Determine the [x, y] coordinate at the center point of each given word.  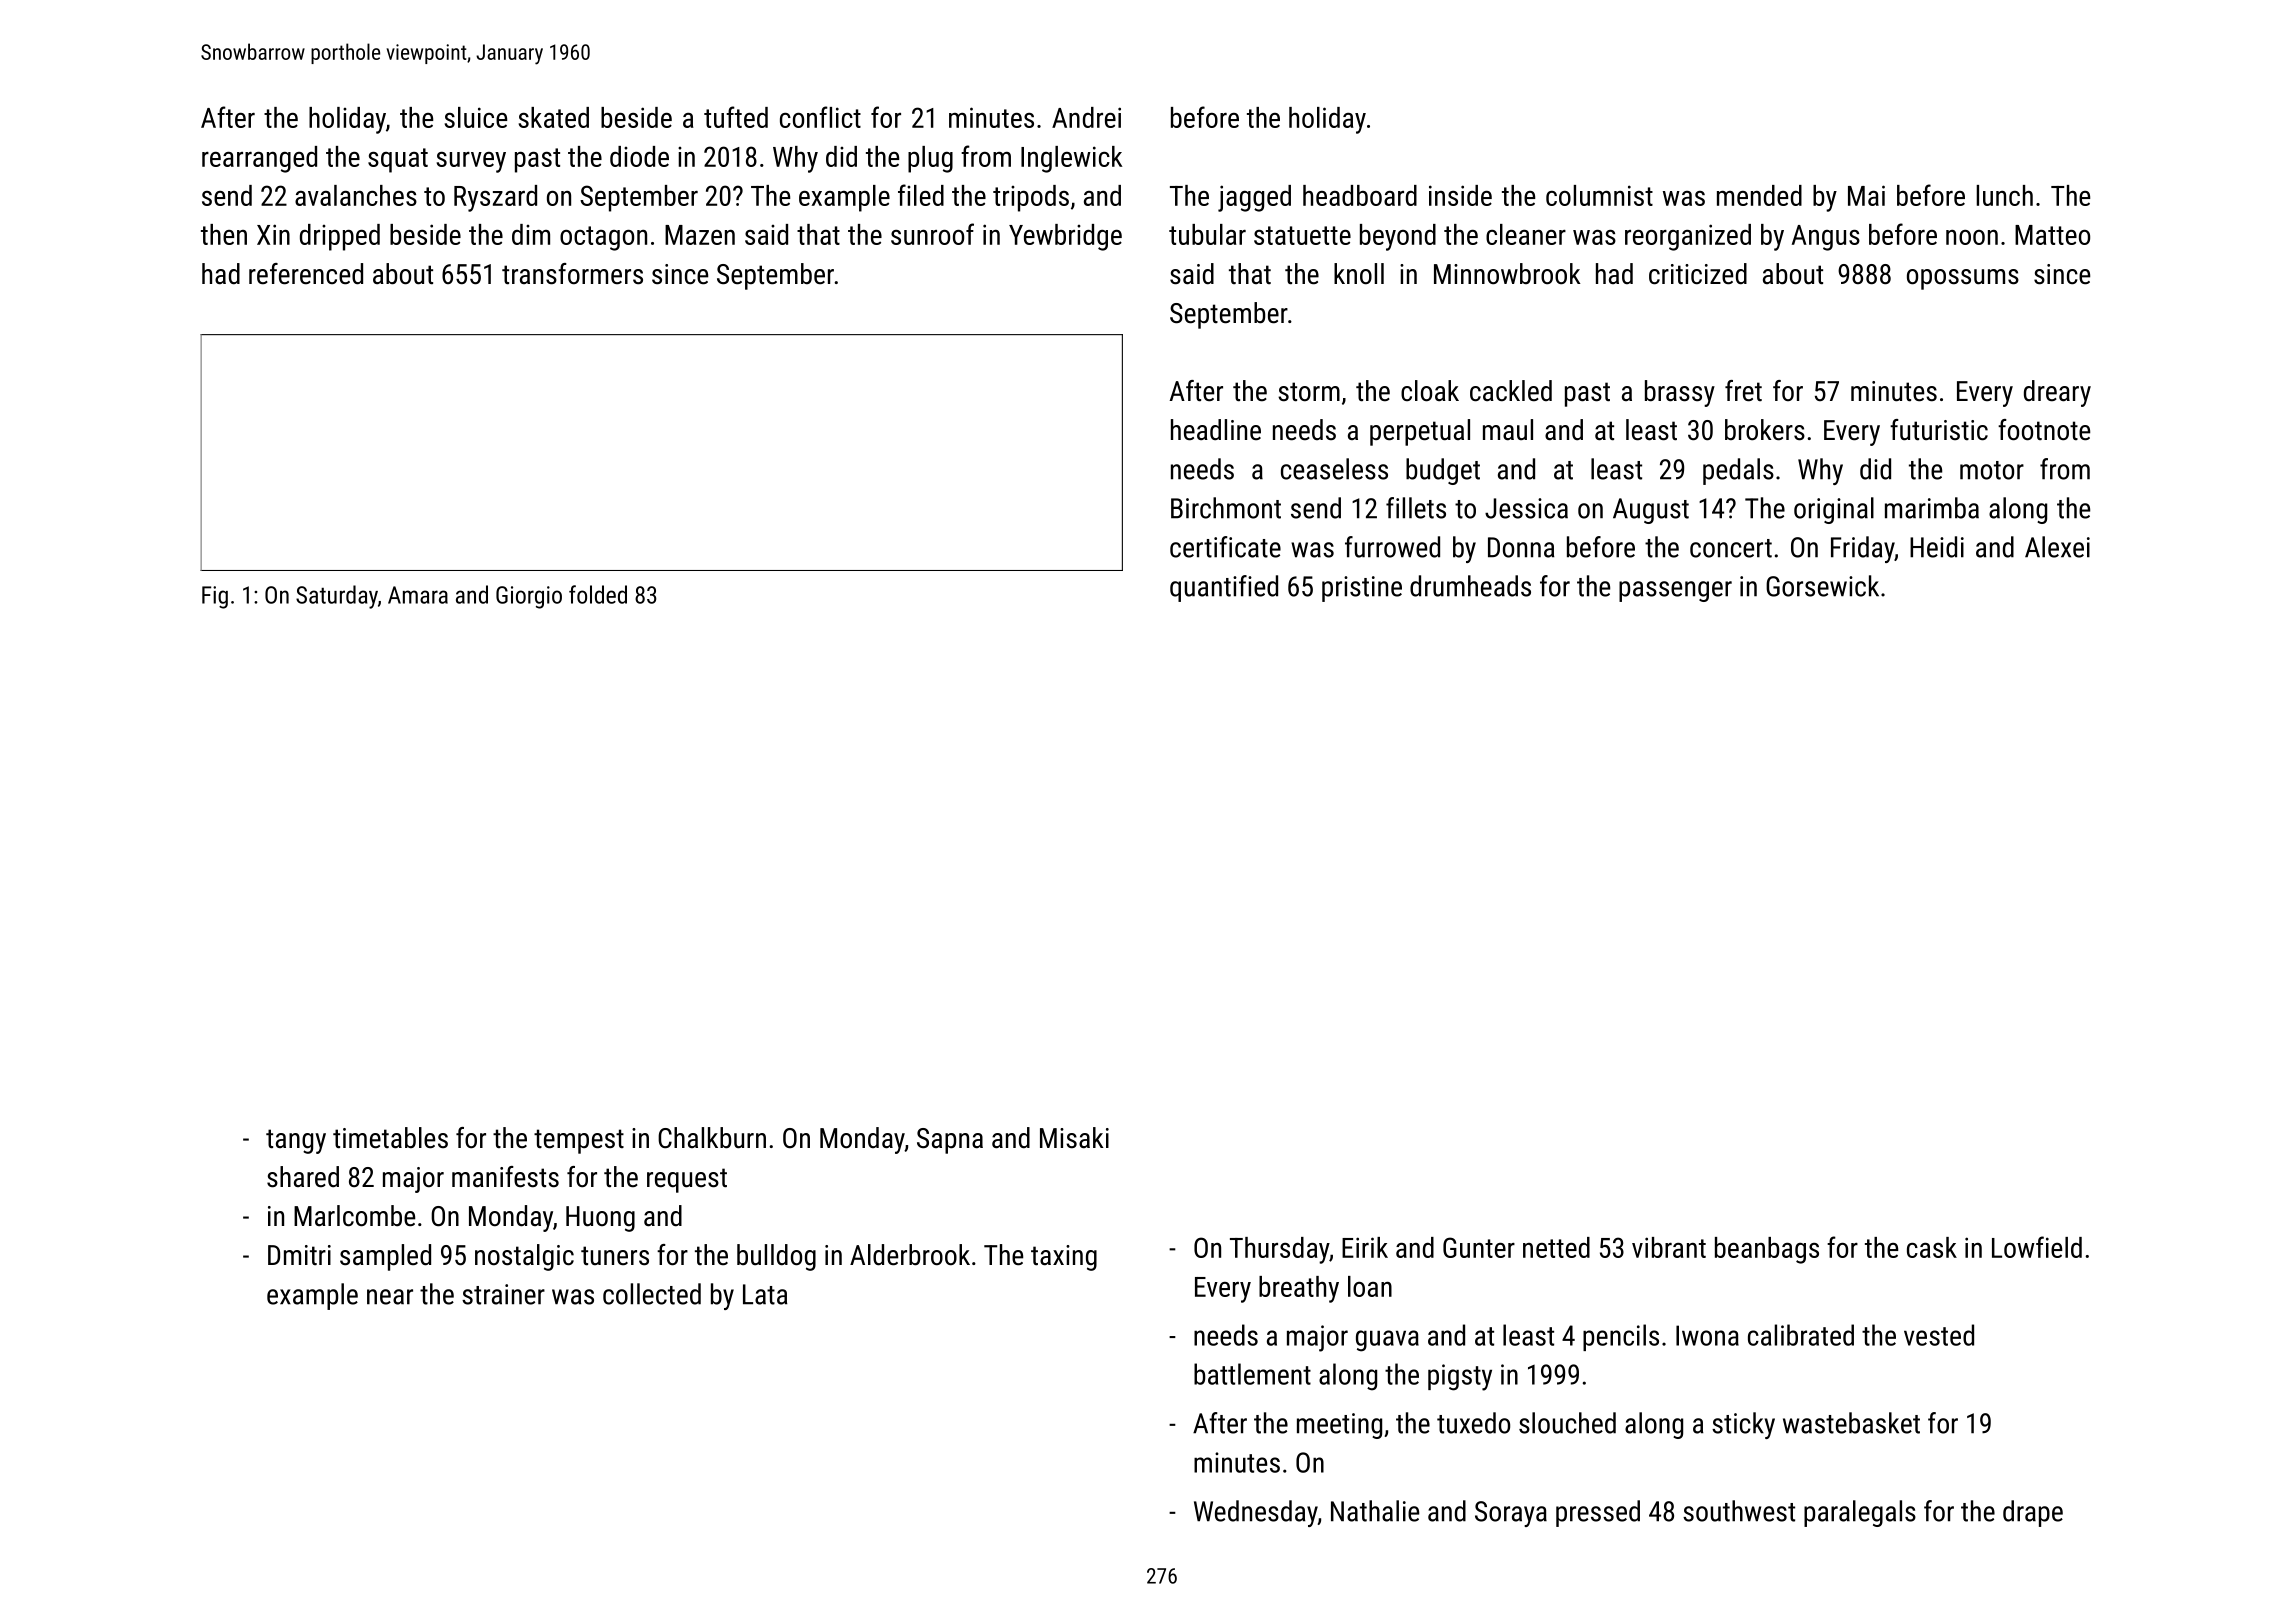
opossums [1963, 279]
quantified [1224, 588]
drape [2033, 1513]
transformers [572, 274]
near [390, 1297]
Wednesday [1256, 1513]
